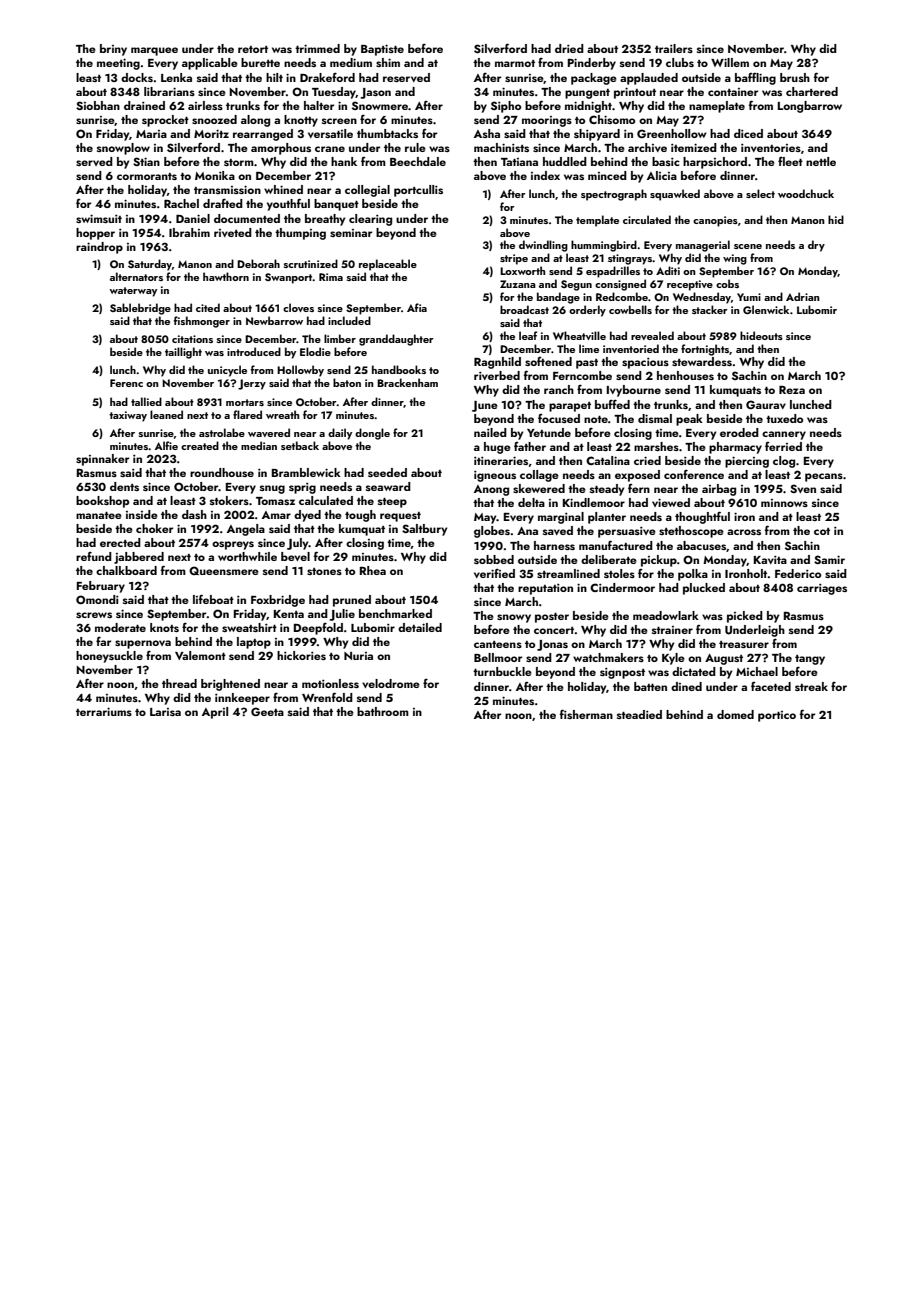  I want to click on dried, so click(569, 48).
